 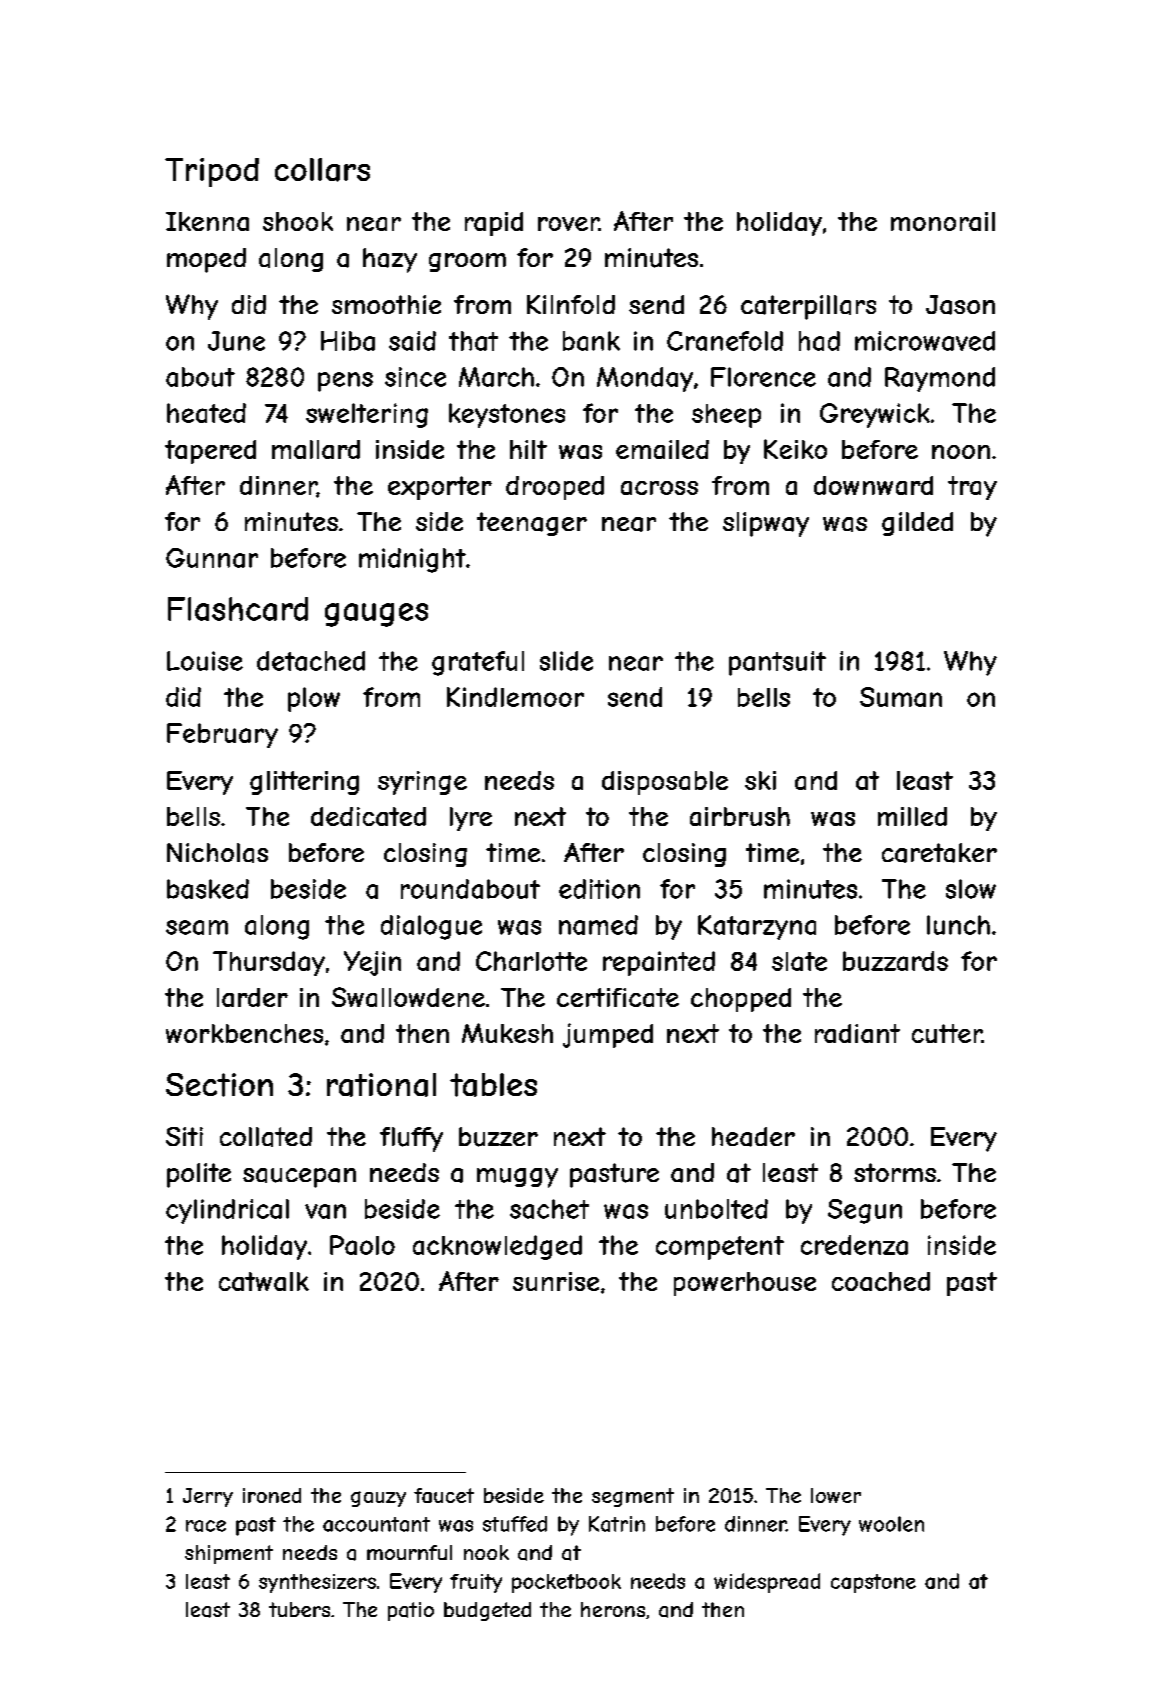 What do you see at coordinates (720, 1248) in the page?
I see `competent` at bounding box center [720, 1248].
